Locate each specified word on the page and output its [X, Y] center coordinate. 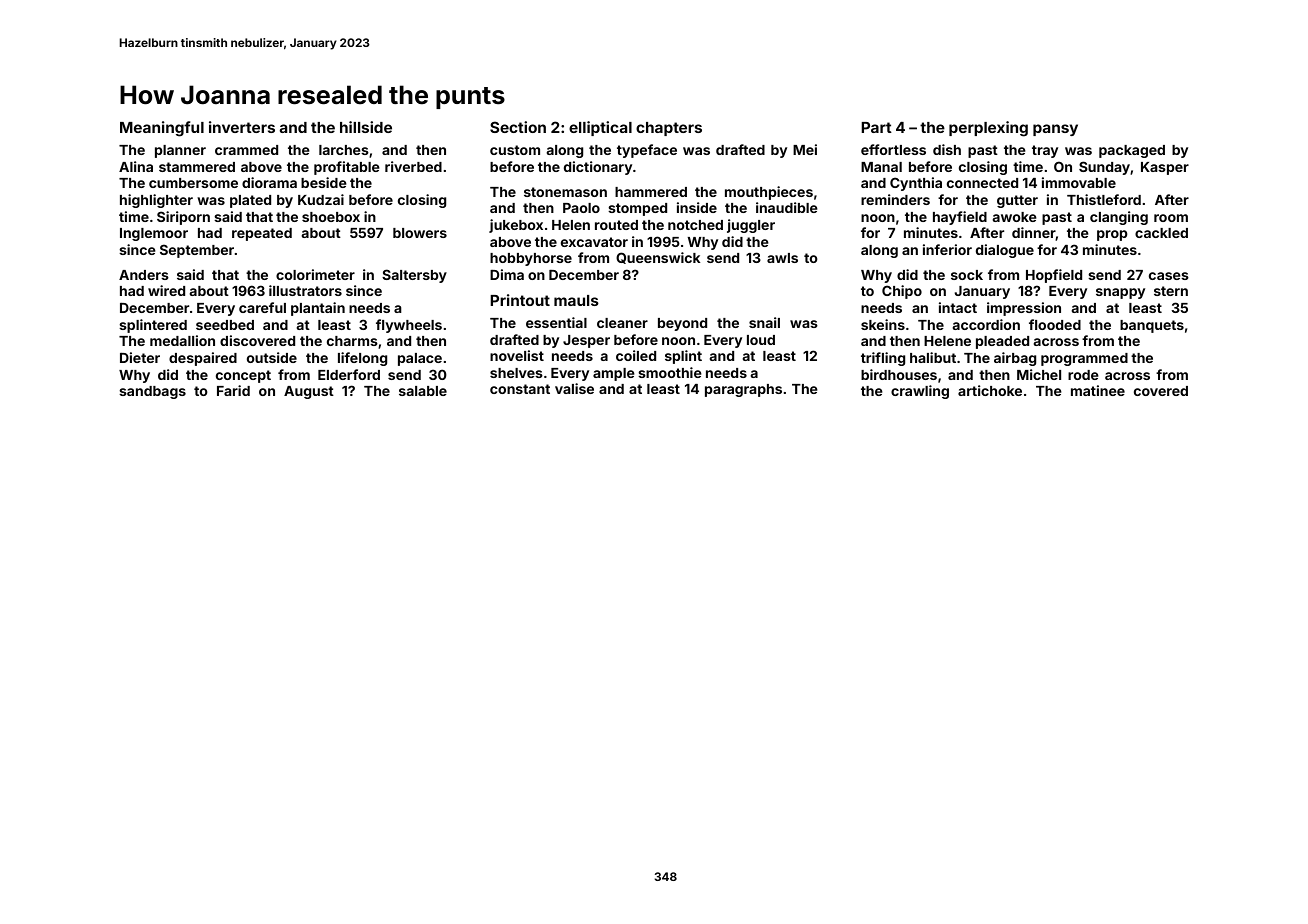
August [309, 392]
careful [262, 307]
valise [574, 388]
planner [180, 151]
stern [1171, 291]
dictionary [598, 168]
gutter [1017, 201]
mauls [576, 300]
